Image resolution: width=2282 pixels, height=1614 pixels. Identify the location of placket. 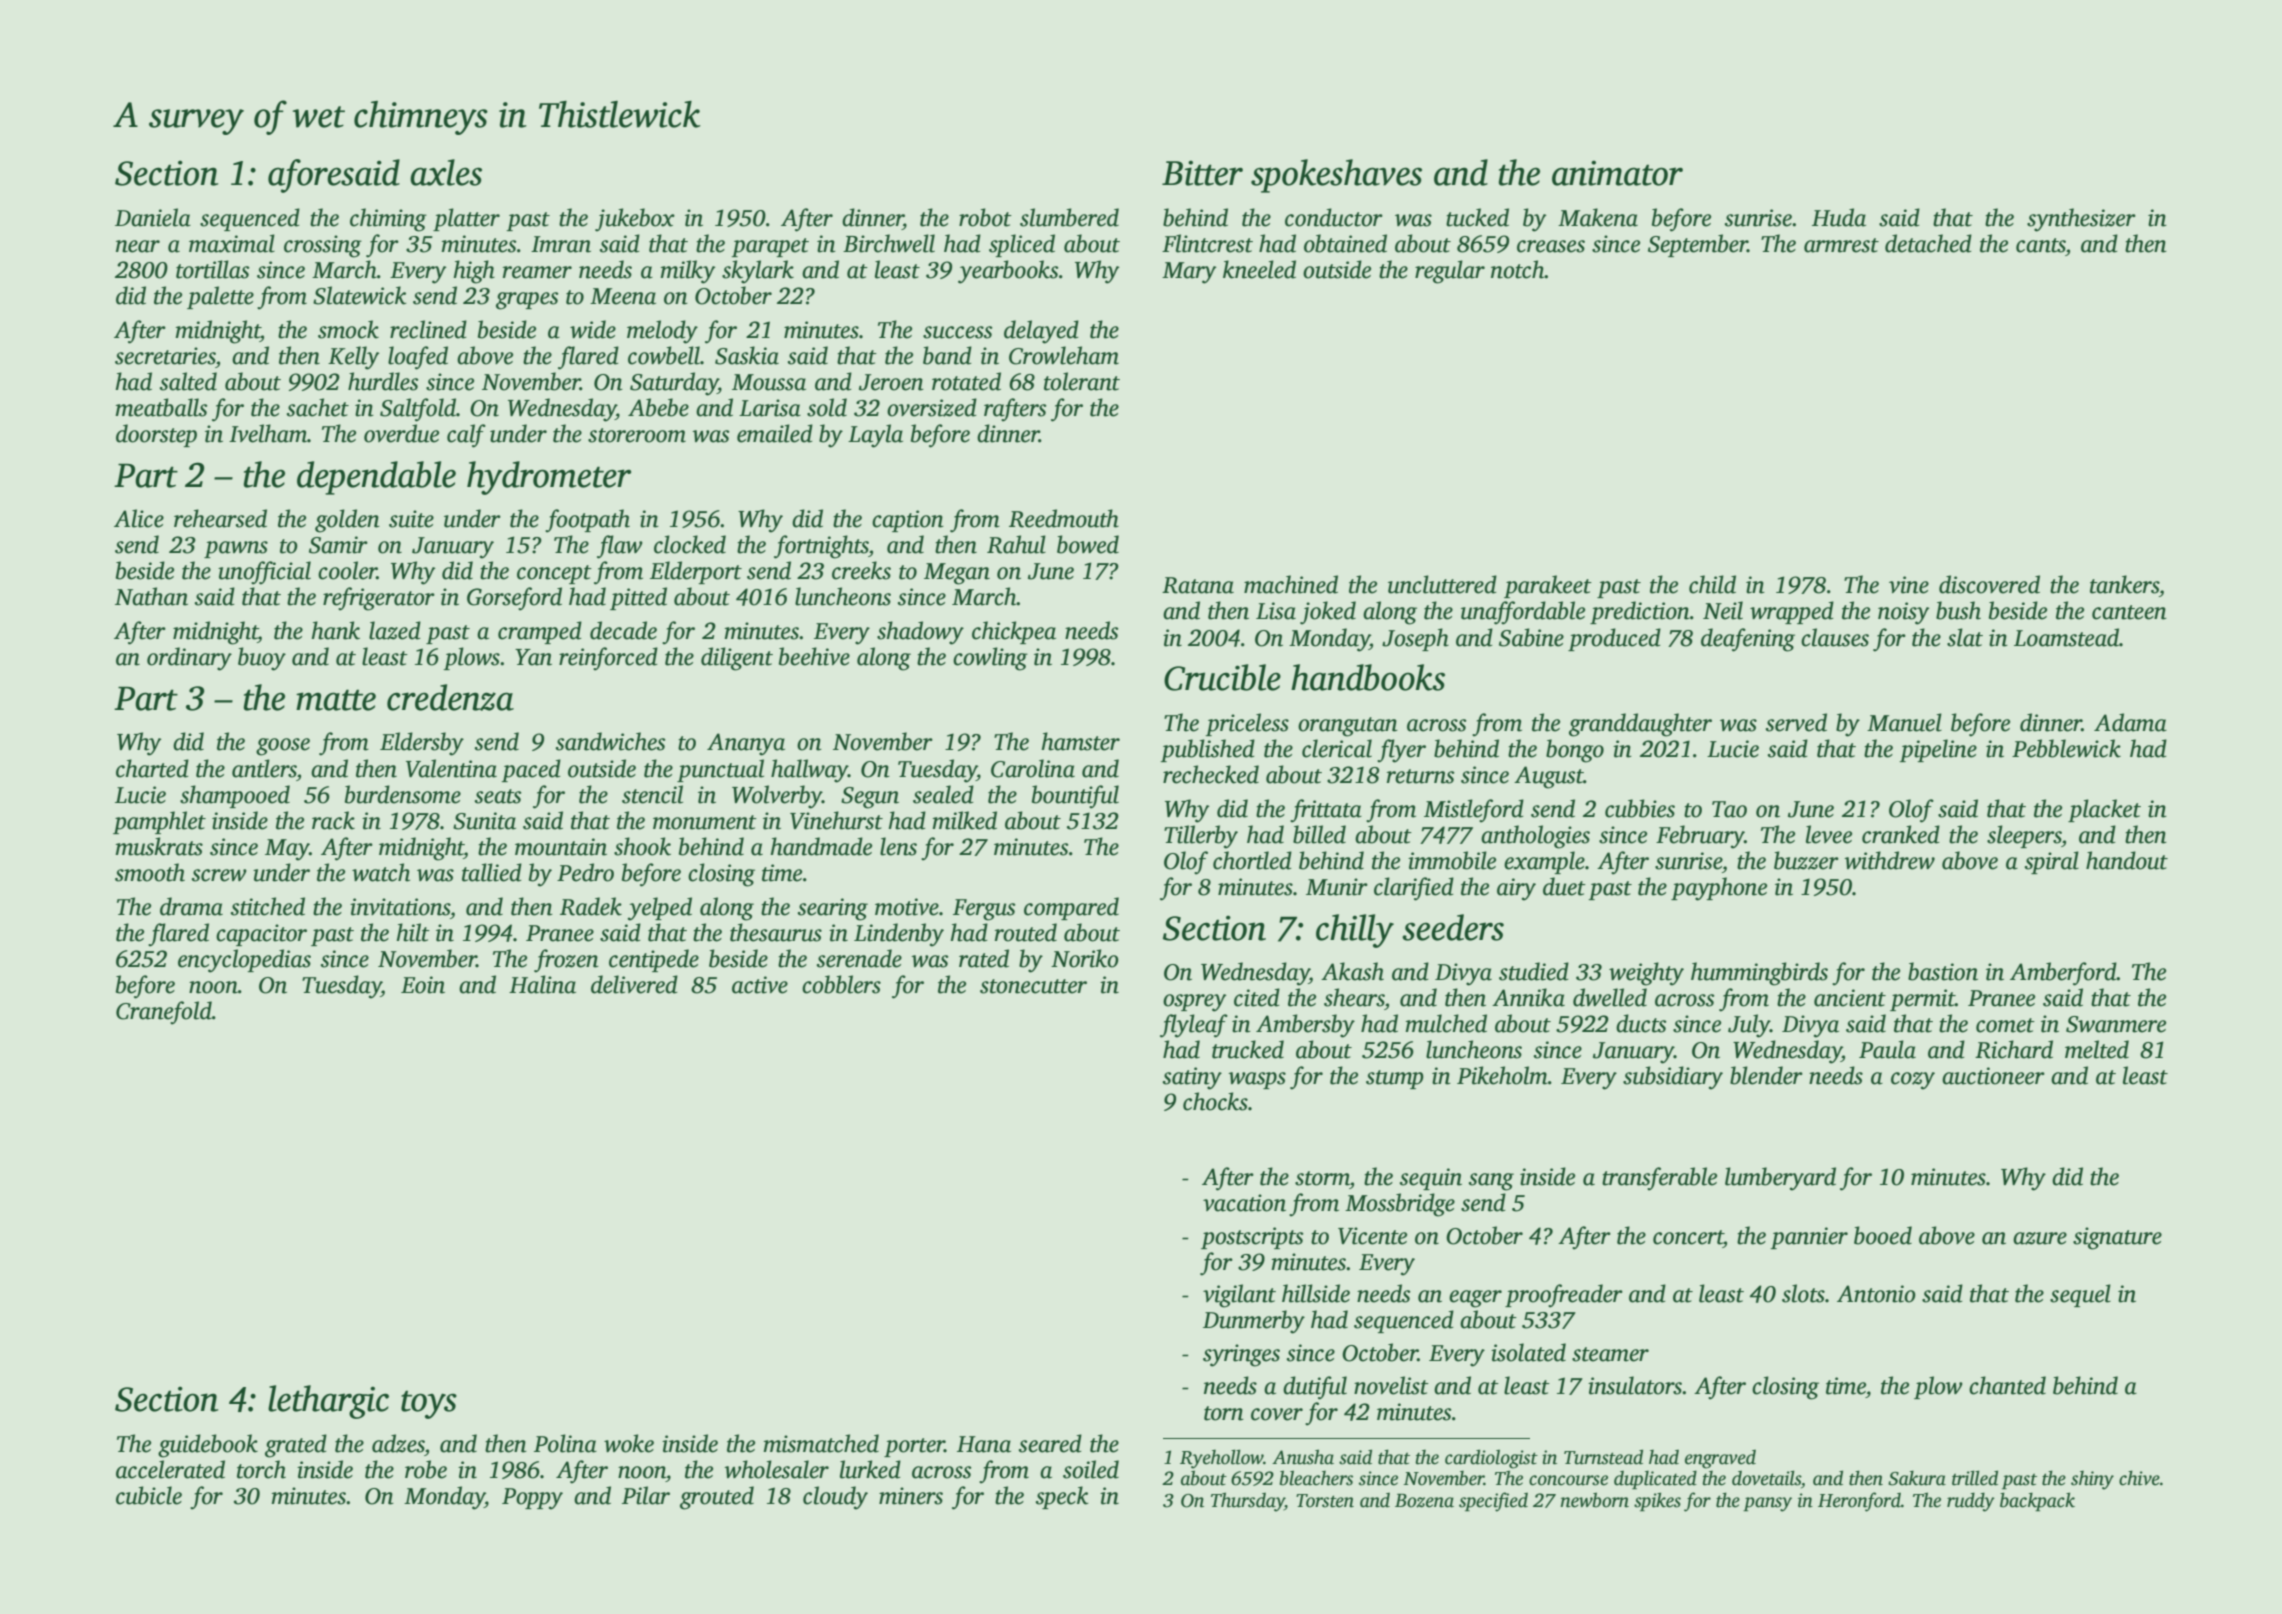
(2104, 810).
